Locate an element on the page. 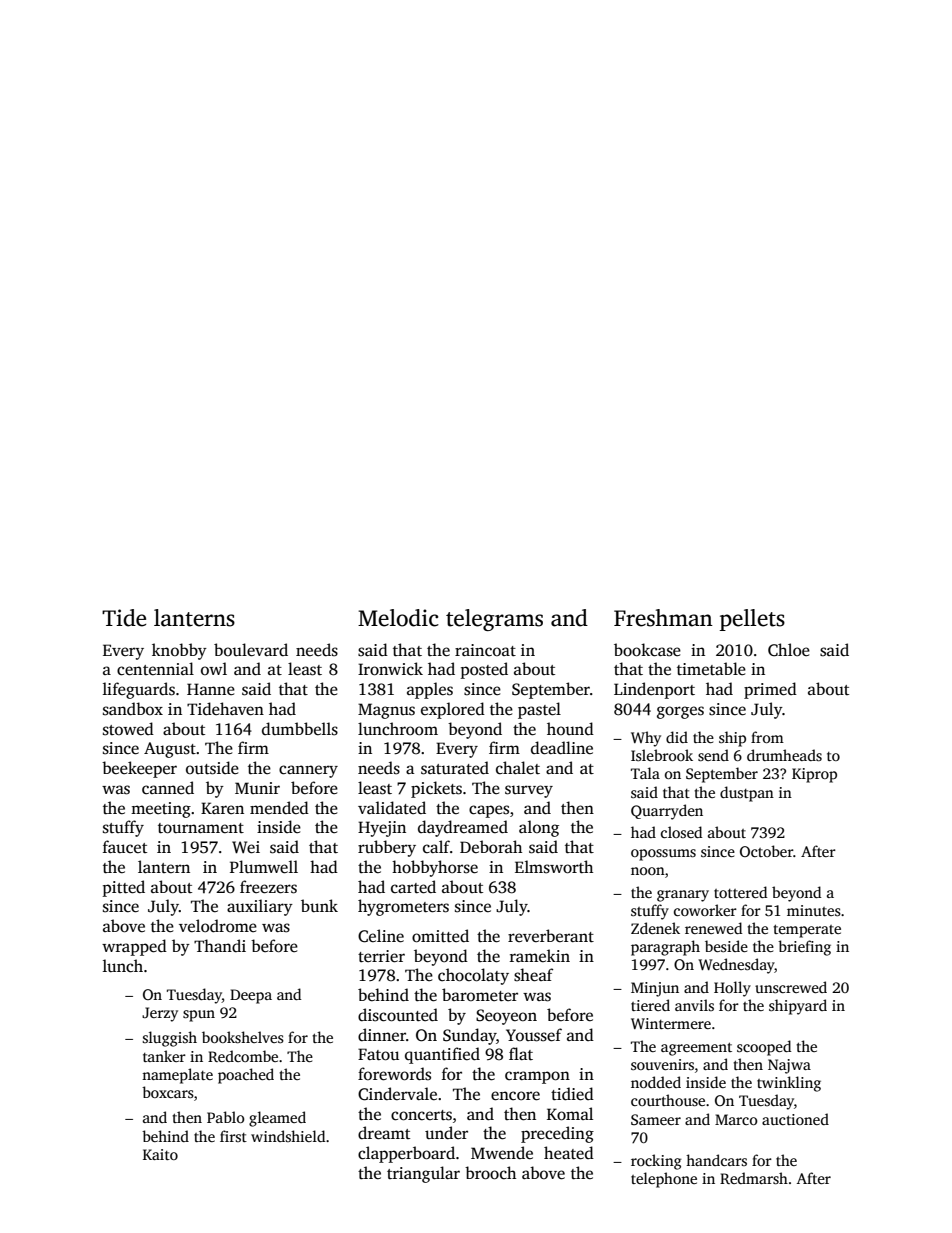 The width and height of the page is (952, 1233). Thandi is located at coordinates (220, 945).
